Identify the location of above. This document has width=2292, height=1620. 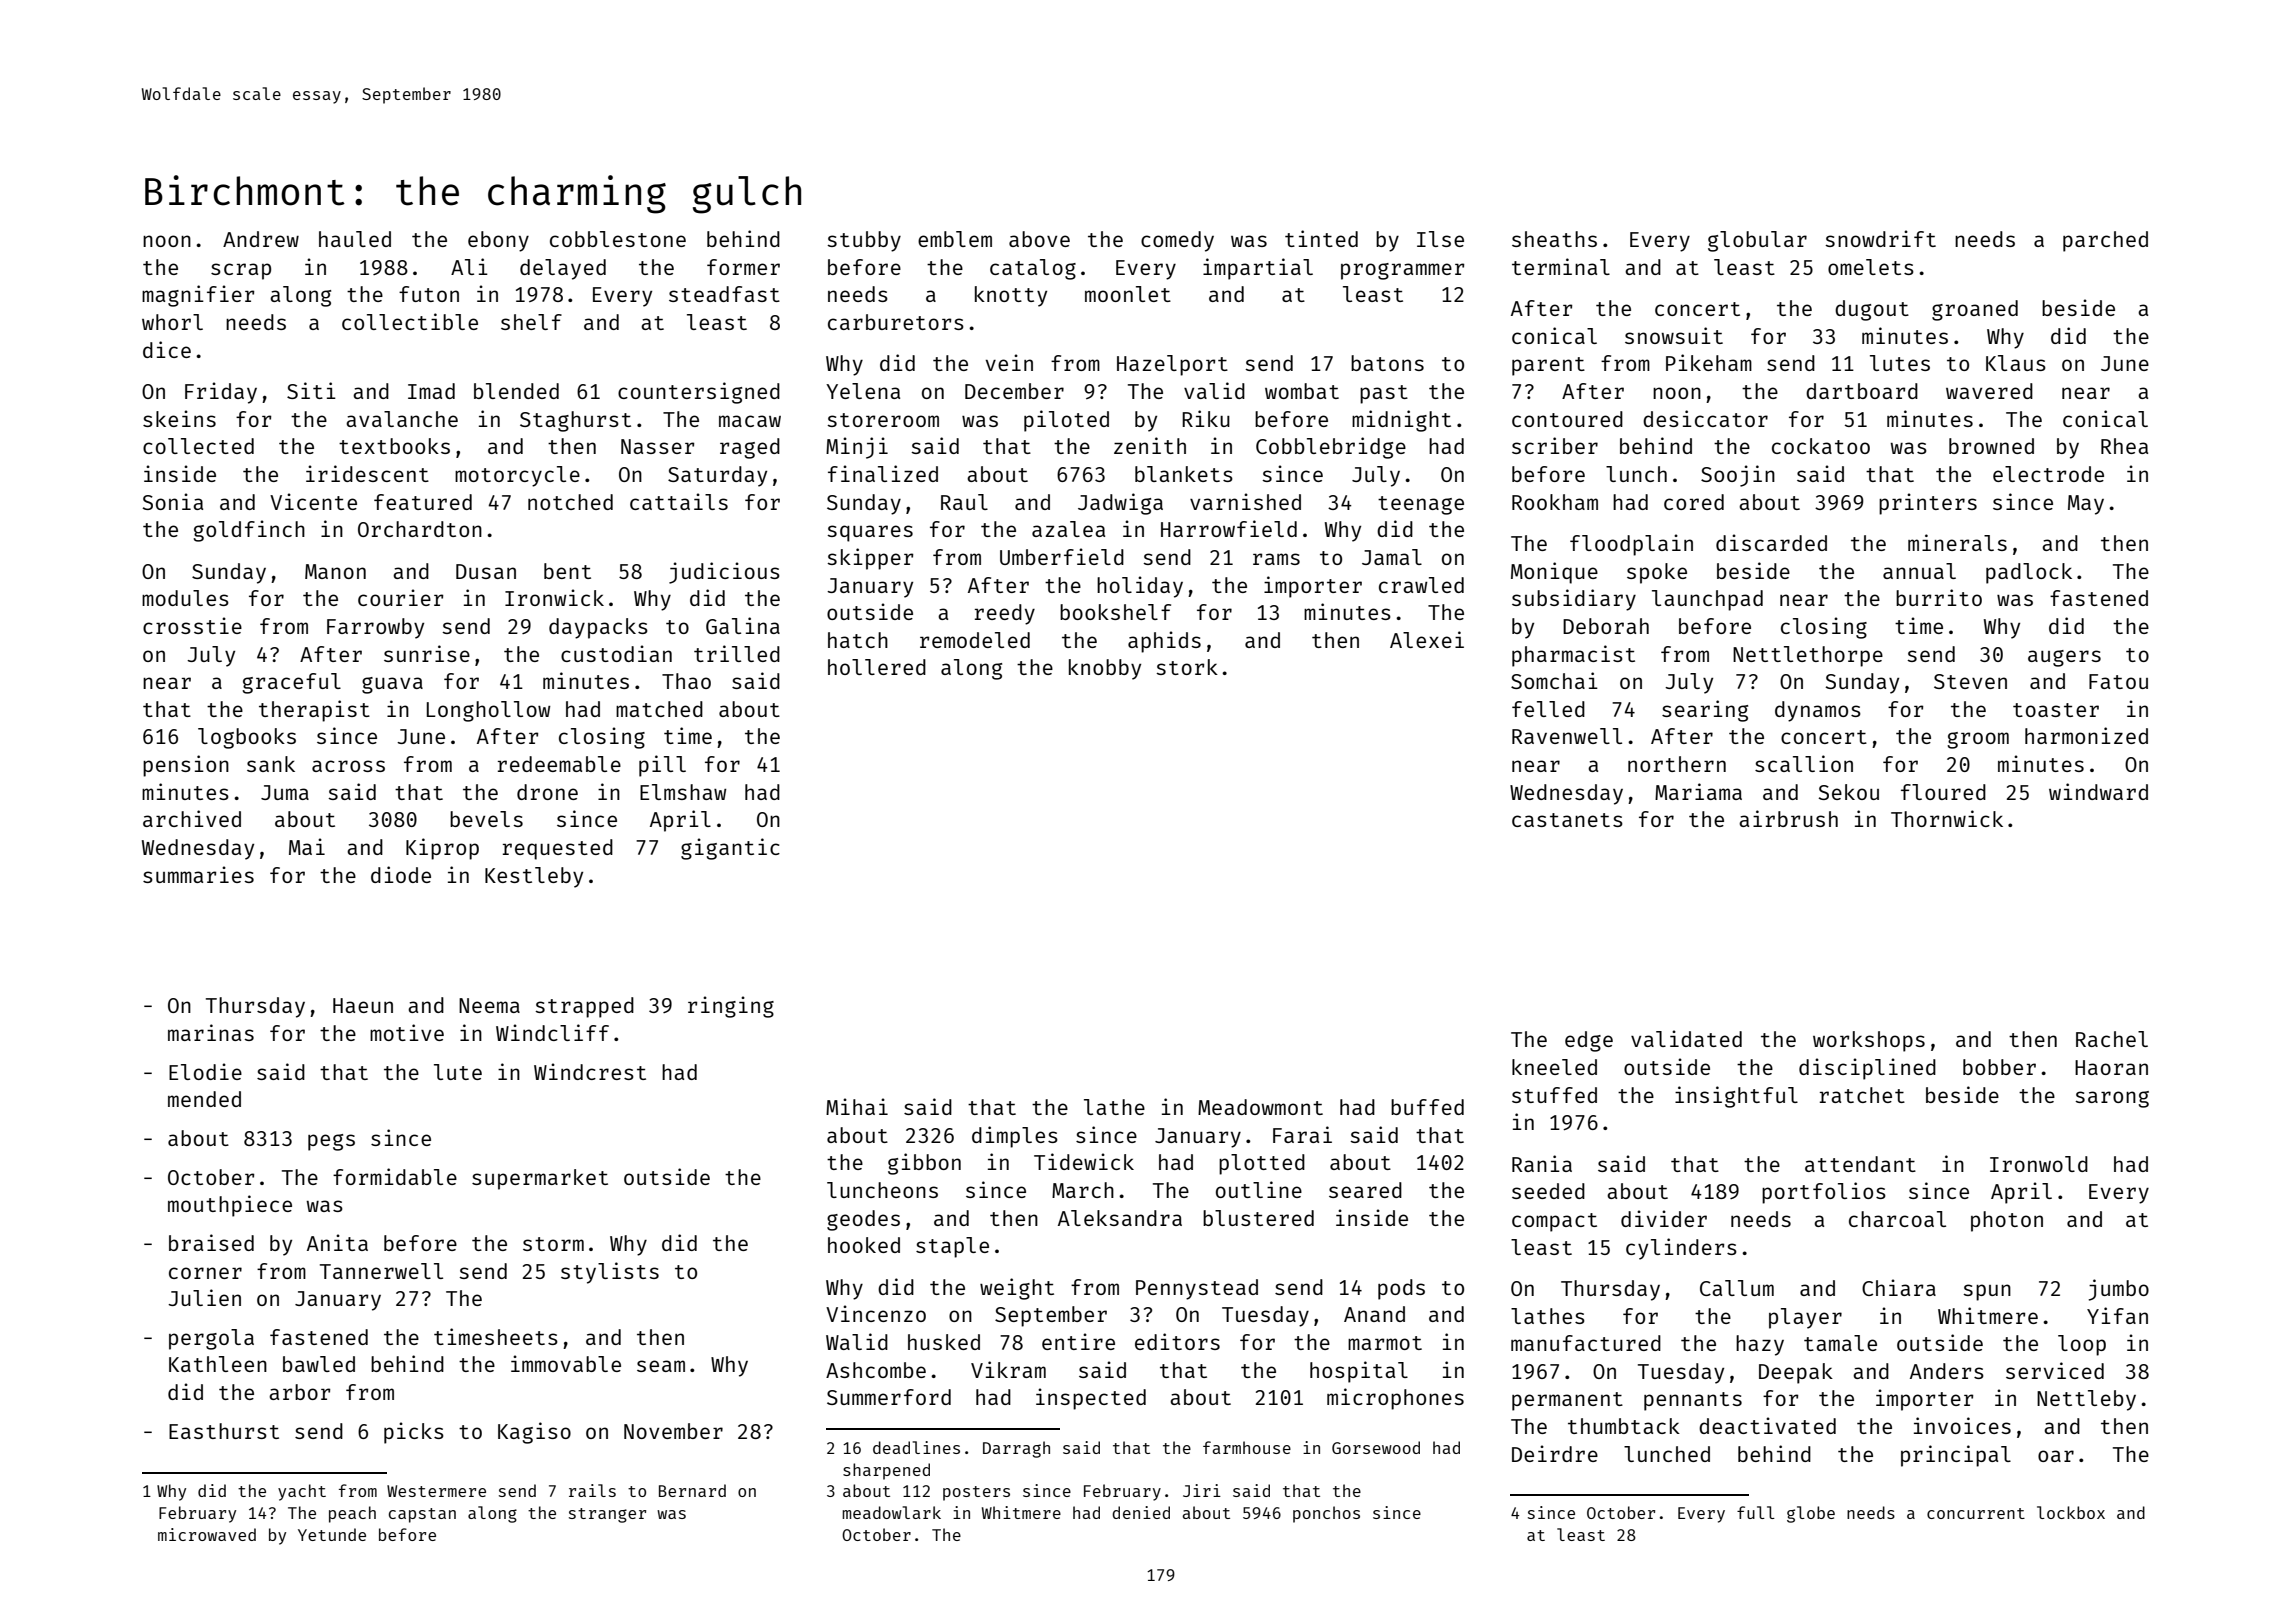
(1039, 239).
